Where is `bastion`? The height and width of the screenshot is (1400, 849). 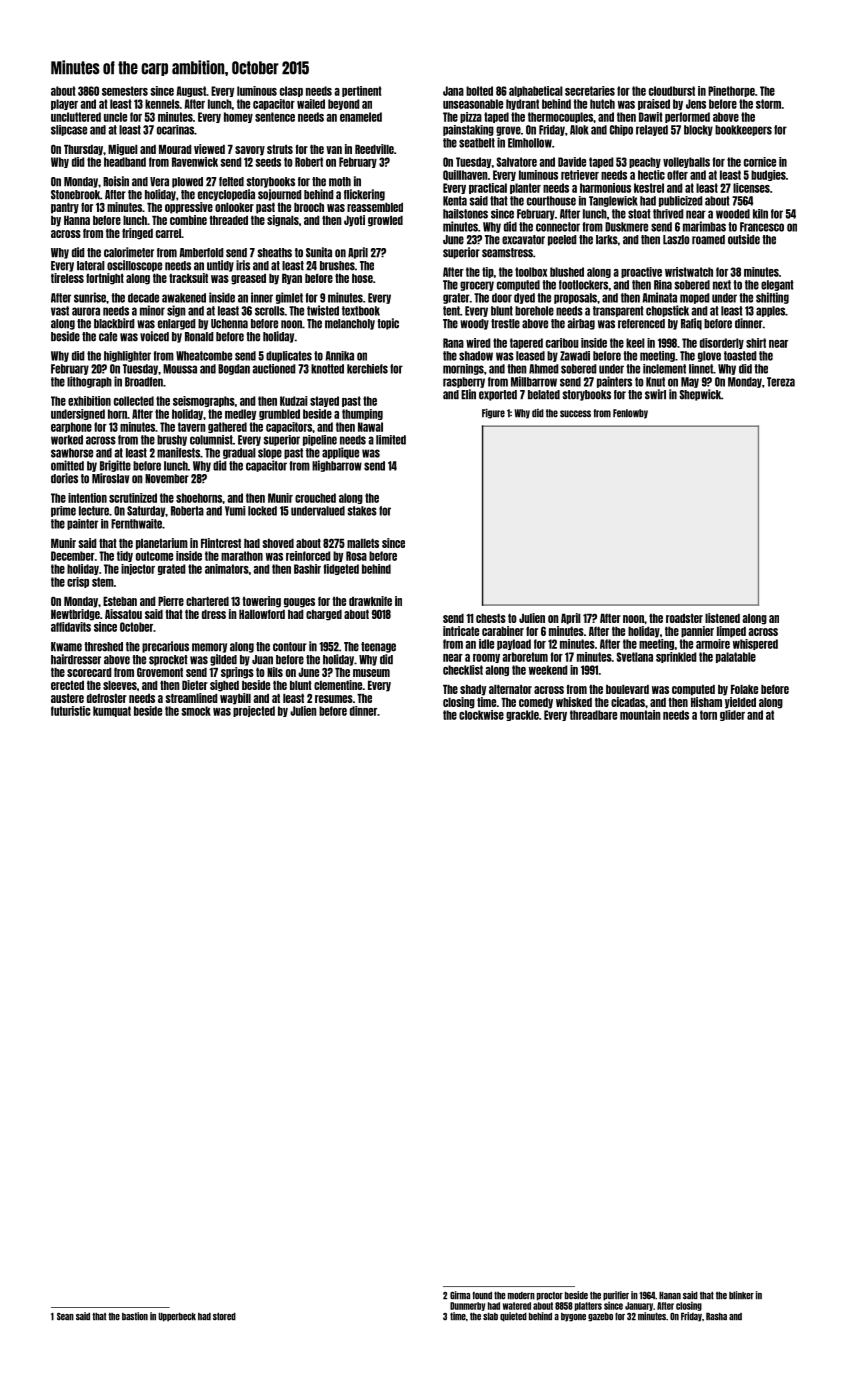
bastion is located at coordinates (135, 1316).
